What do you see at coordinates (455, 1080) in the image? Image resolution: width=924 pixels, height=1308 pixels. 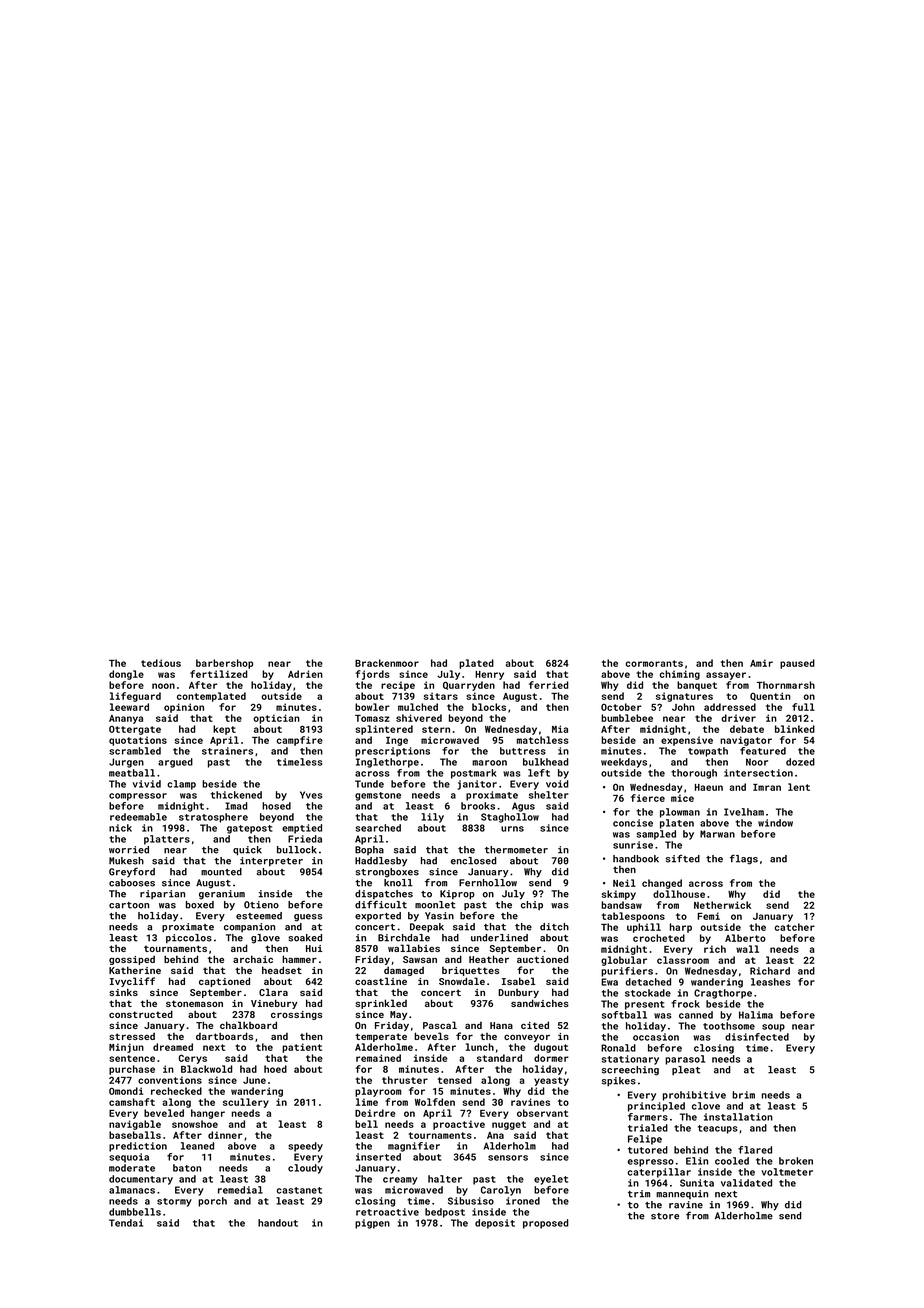 I see `tensed` at bounding box center [455, 1080].
